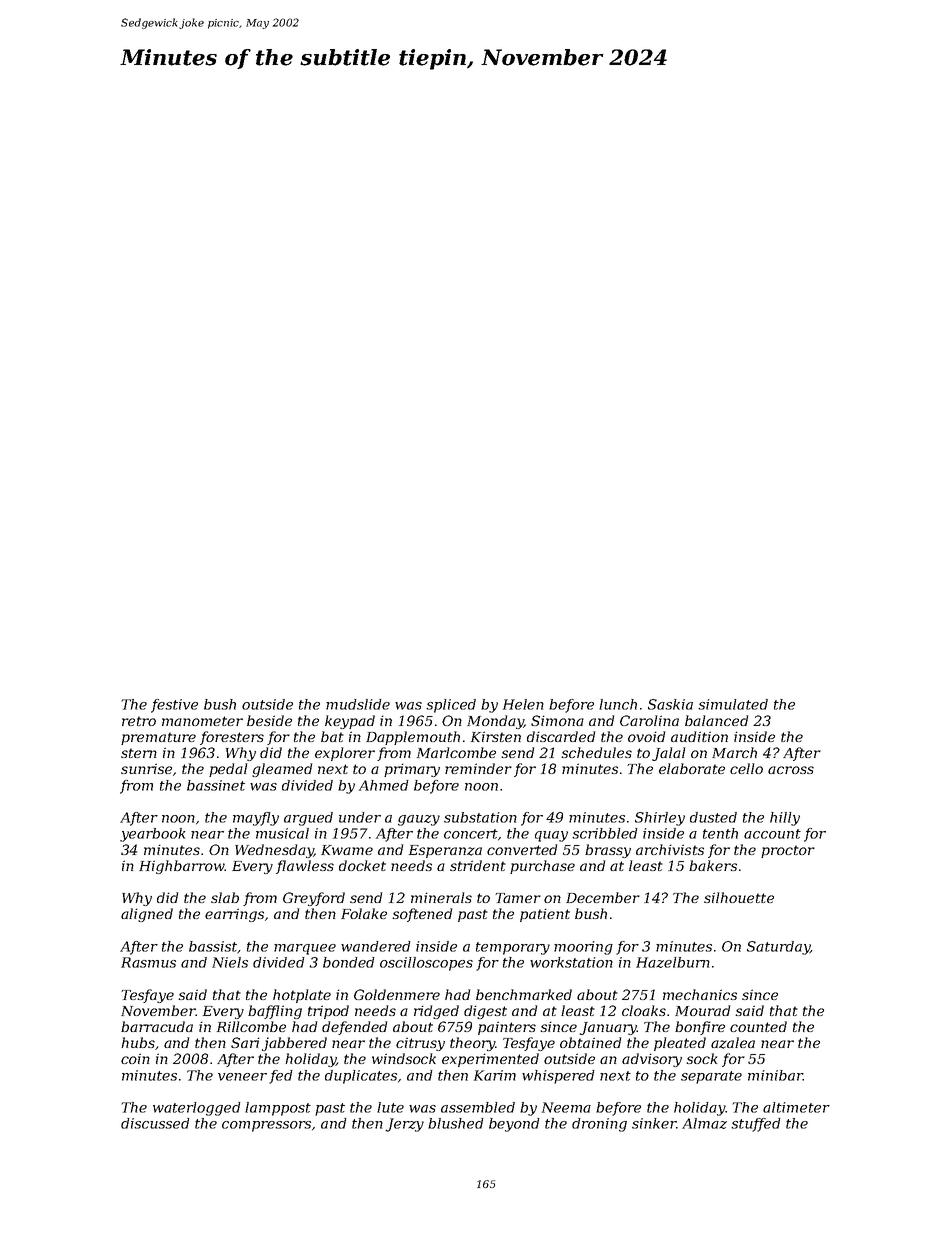 Image resolution: width=952 pixels, height=1233 pixels. What do you see at coordinates (376, 946) in the screenshot?
I see `wandered` at bounding box center [376, 946].
